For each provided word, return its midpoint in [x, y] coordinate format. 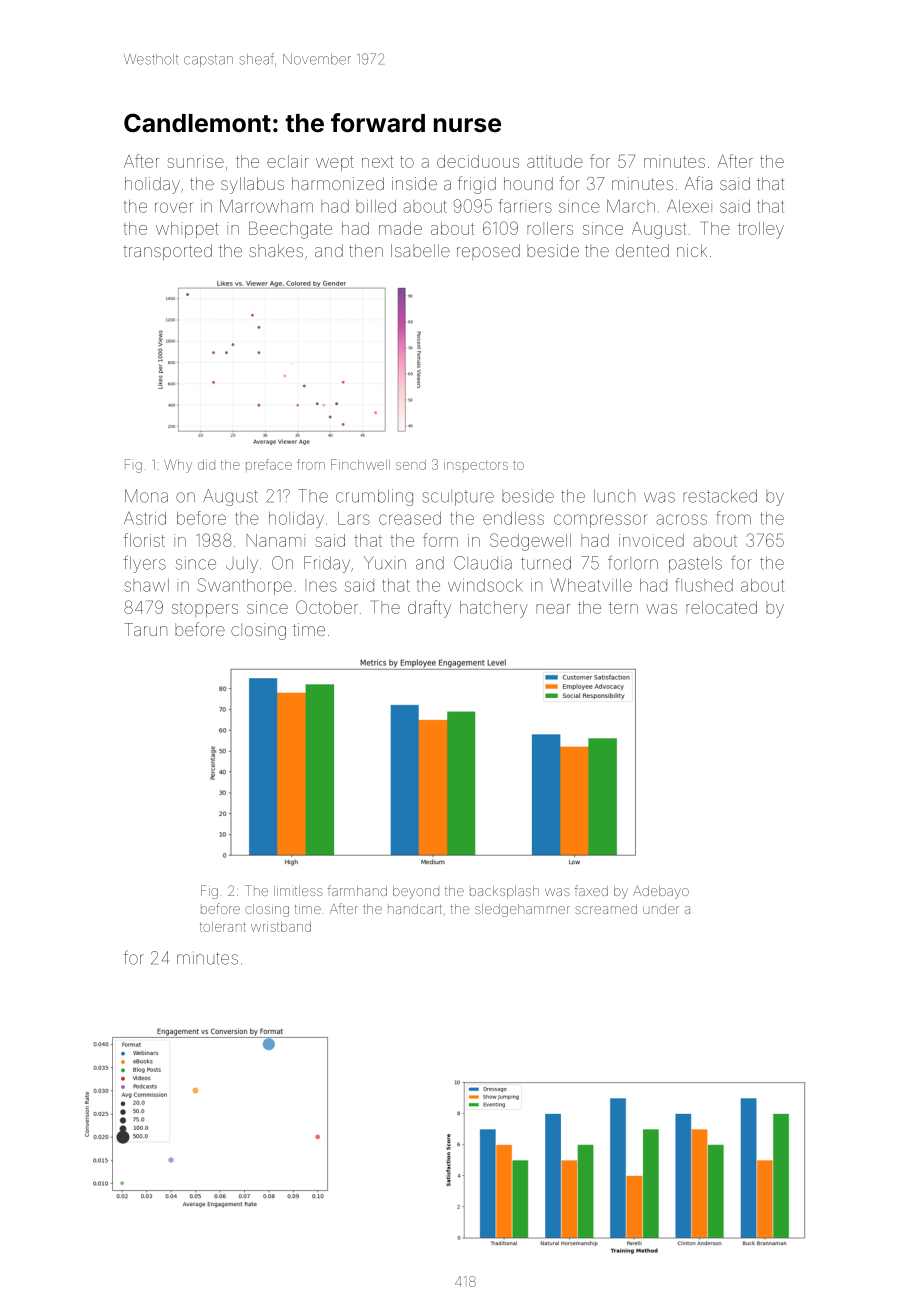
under [661, 909]
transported [167, 252]
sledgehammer [522, 910]
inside [414, 183]
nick [692, 250]
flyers [144, 564]
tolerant [223, 927]
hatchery [494, 609]
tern [623, 608]
